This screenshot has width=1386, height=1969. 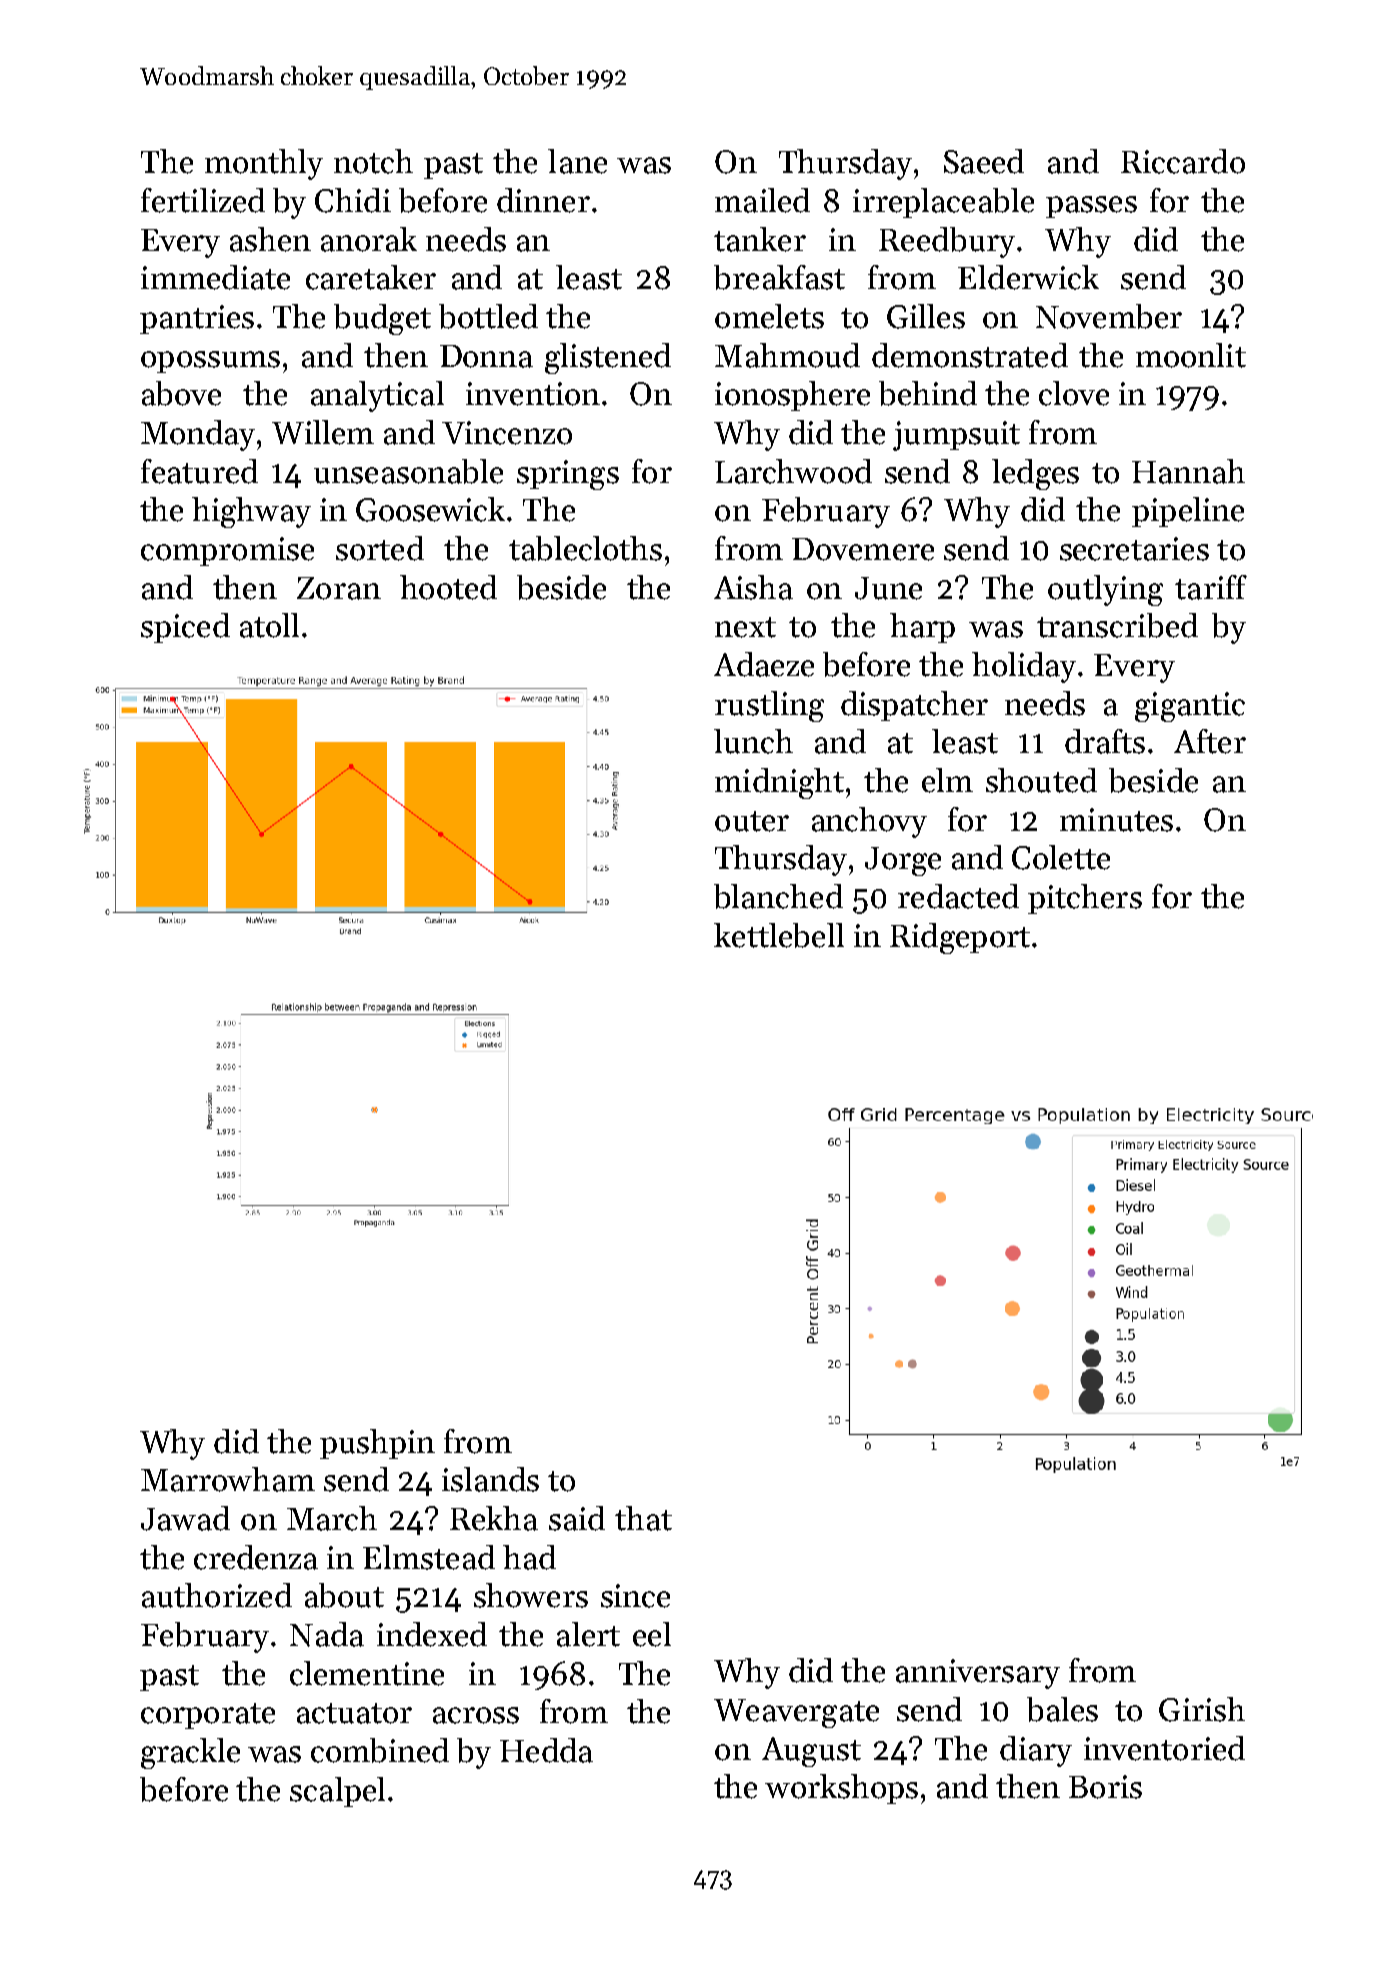 I want to click on notch, so click(x=373, y=161).
